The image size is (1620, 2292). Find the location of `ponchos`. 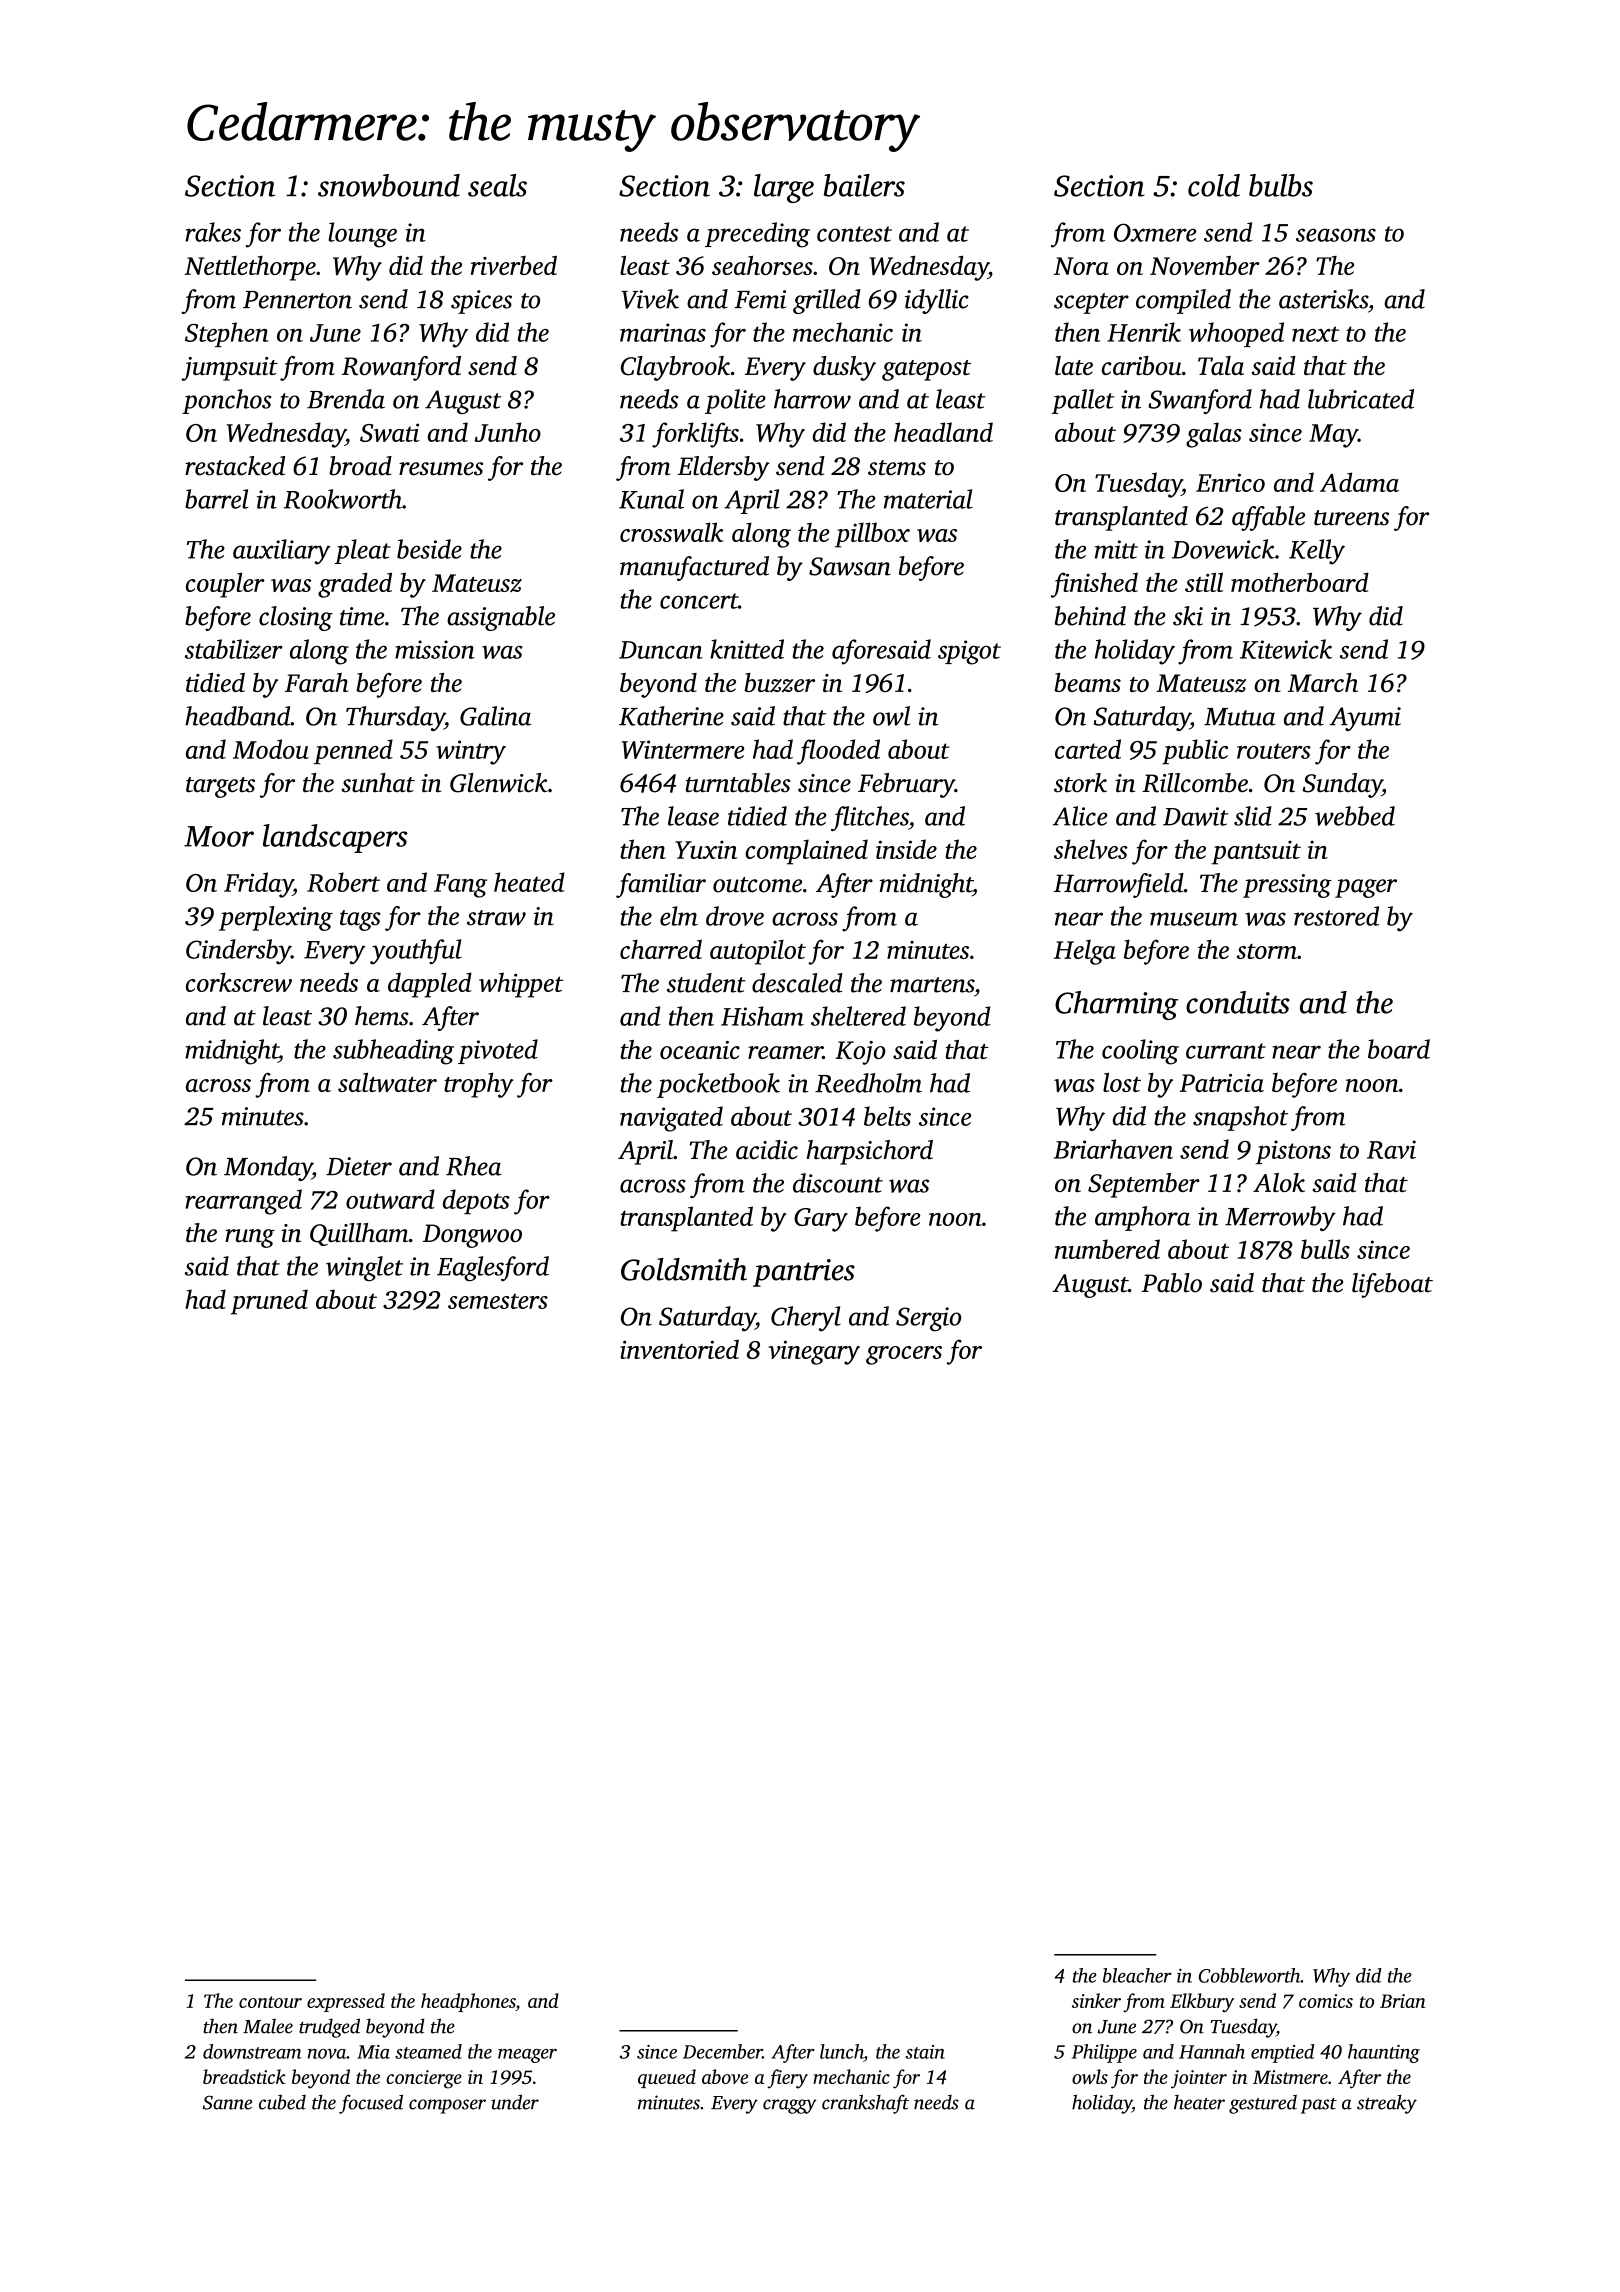

ponchos is located at coordinates (227, 401).
